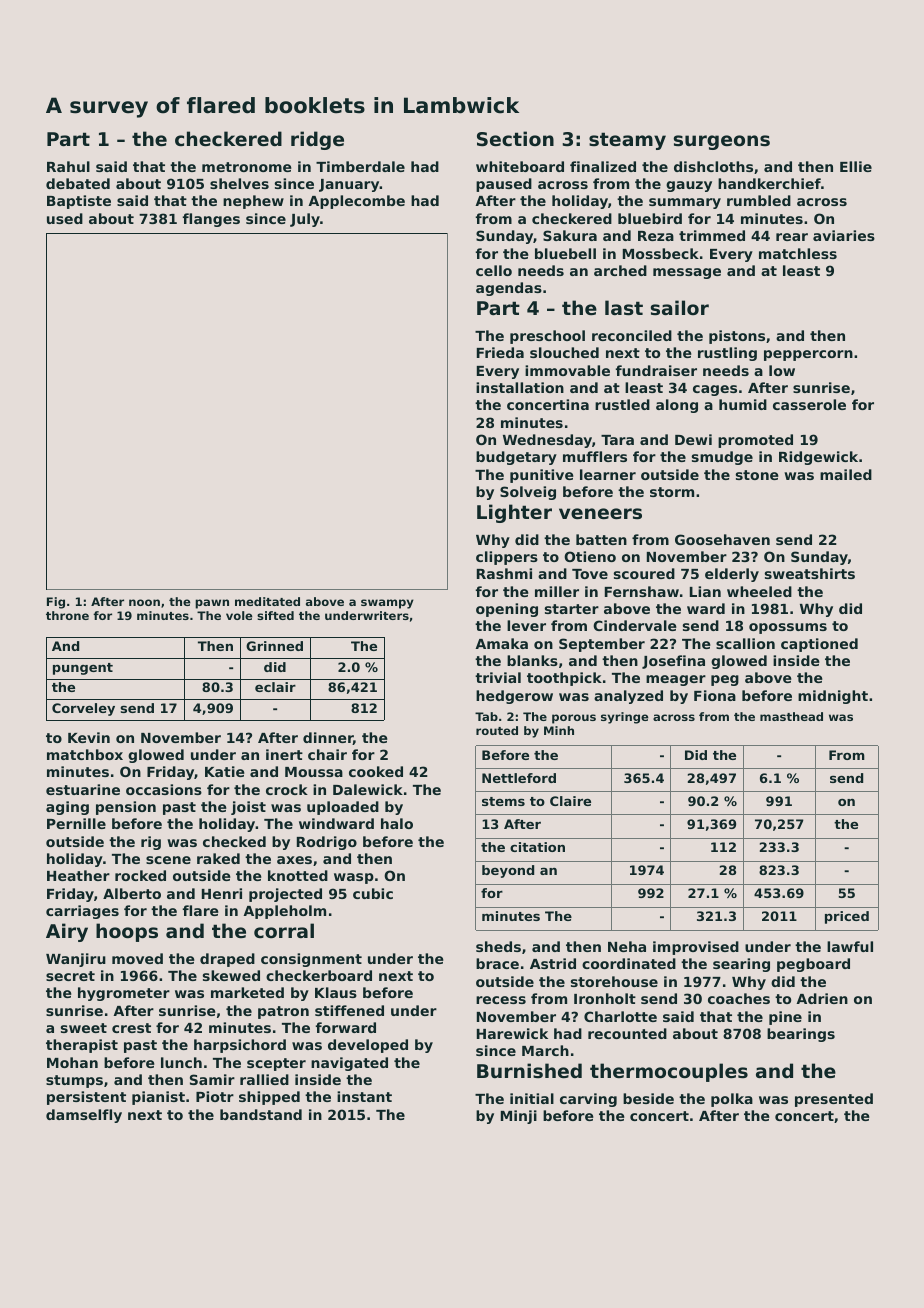  I want to click on Timberdale, so click(360, 166).
